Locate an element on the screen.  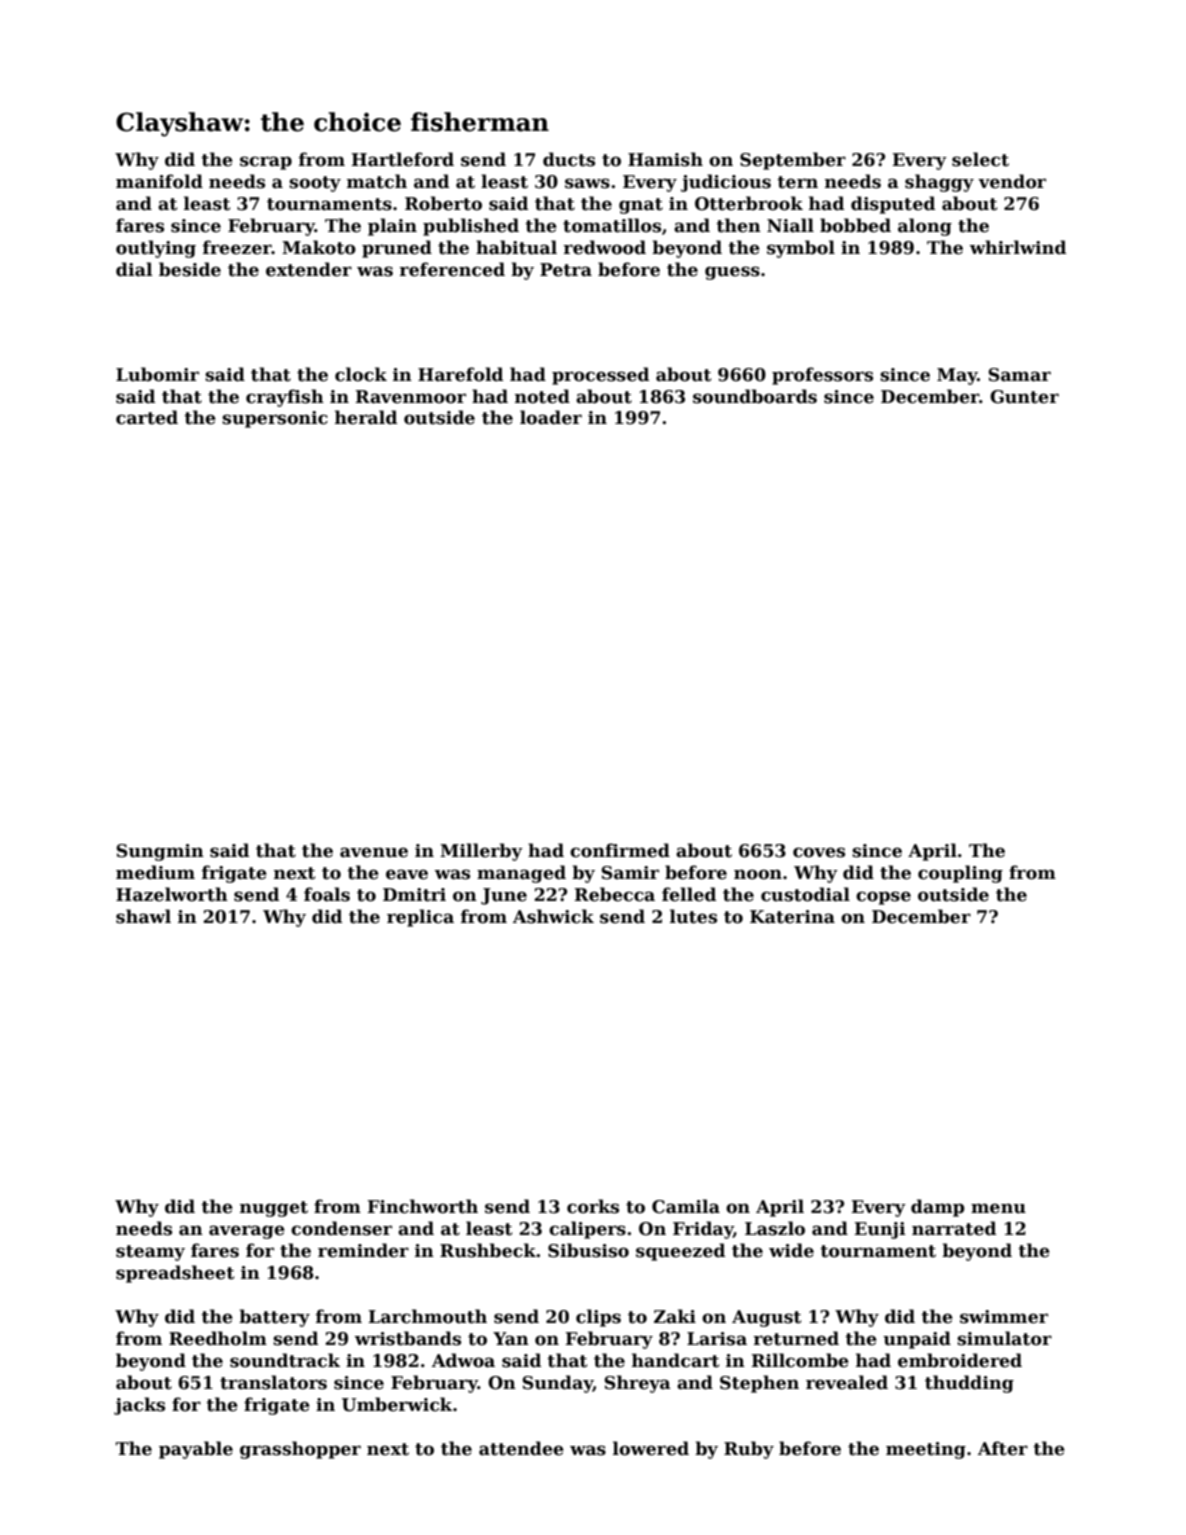
copse is located at coordinates (883, 898).
